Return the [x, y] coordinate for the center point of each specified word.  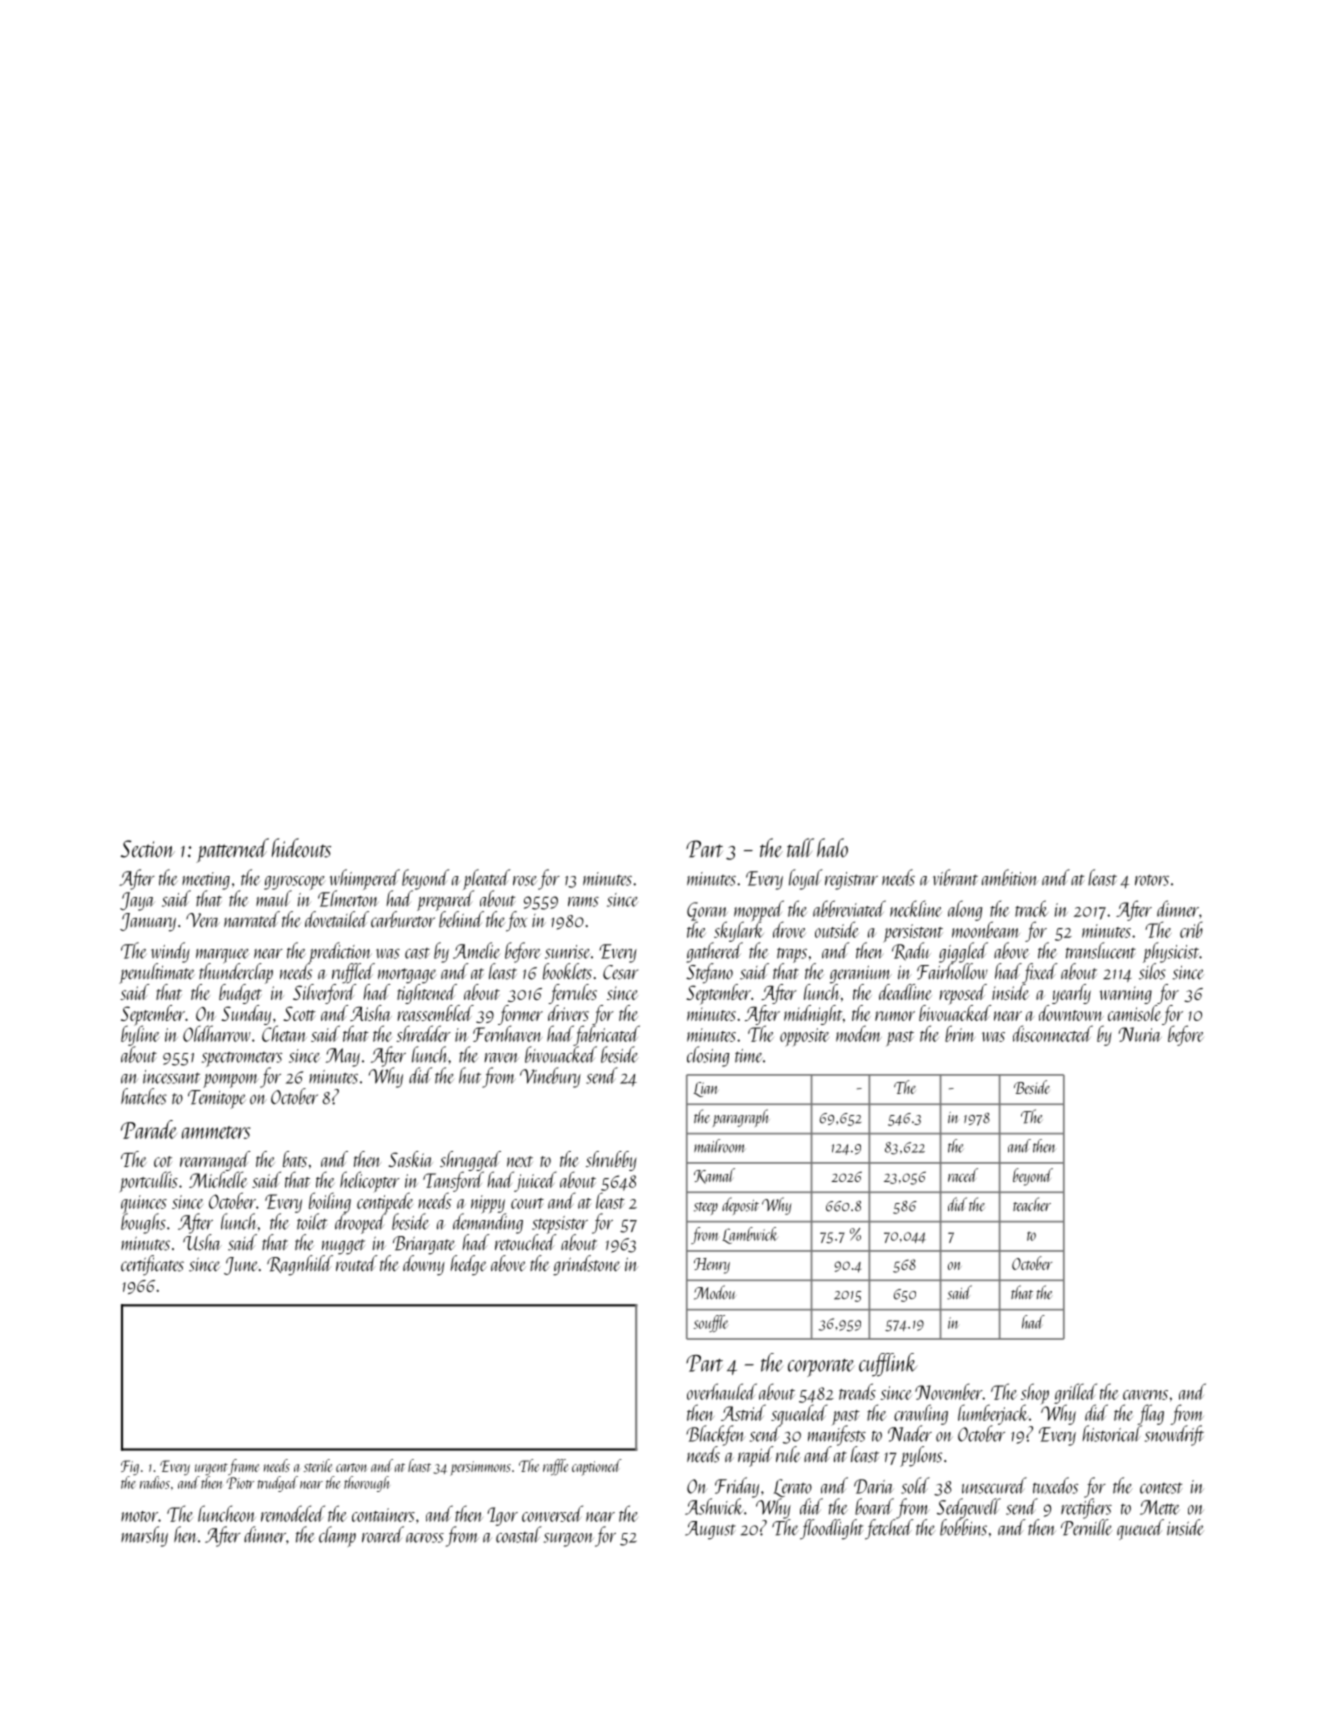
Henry [712, 1266]
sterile [318, 1465]
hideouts [301, 848]
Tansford [453, 1181]
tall [800, 847]
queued [1140, 1529]
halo [832, 848]
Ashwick [714, 1506]
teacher [1032, 1204]
